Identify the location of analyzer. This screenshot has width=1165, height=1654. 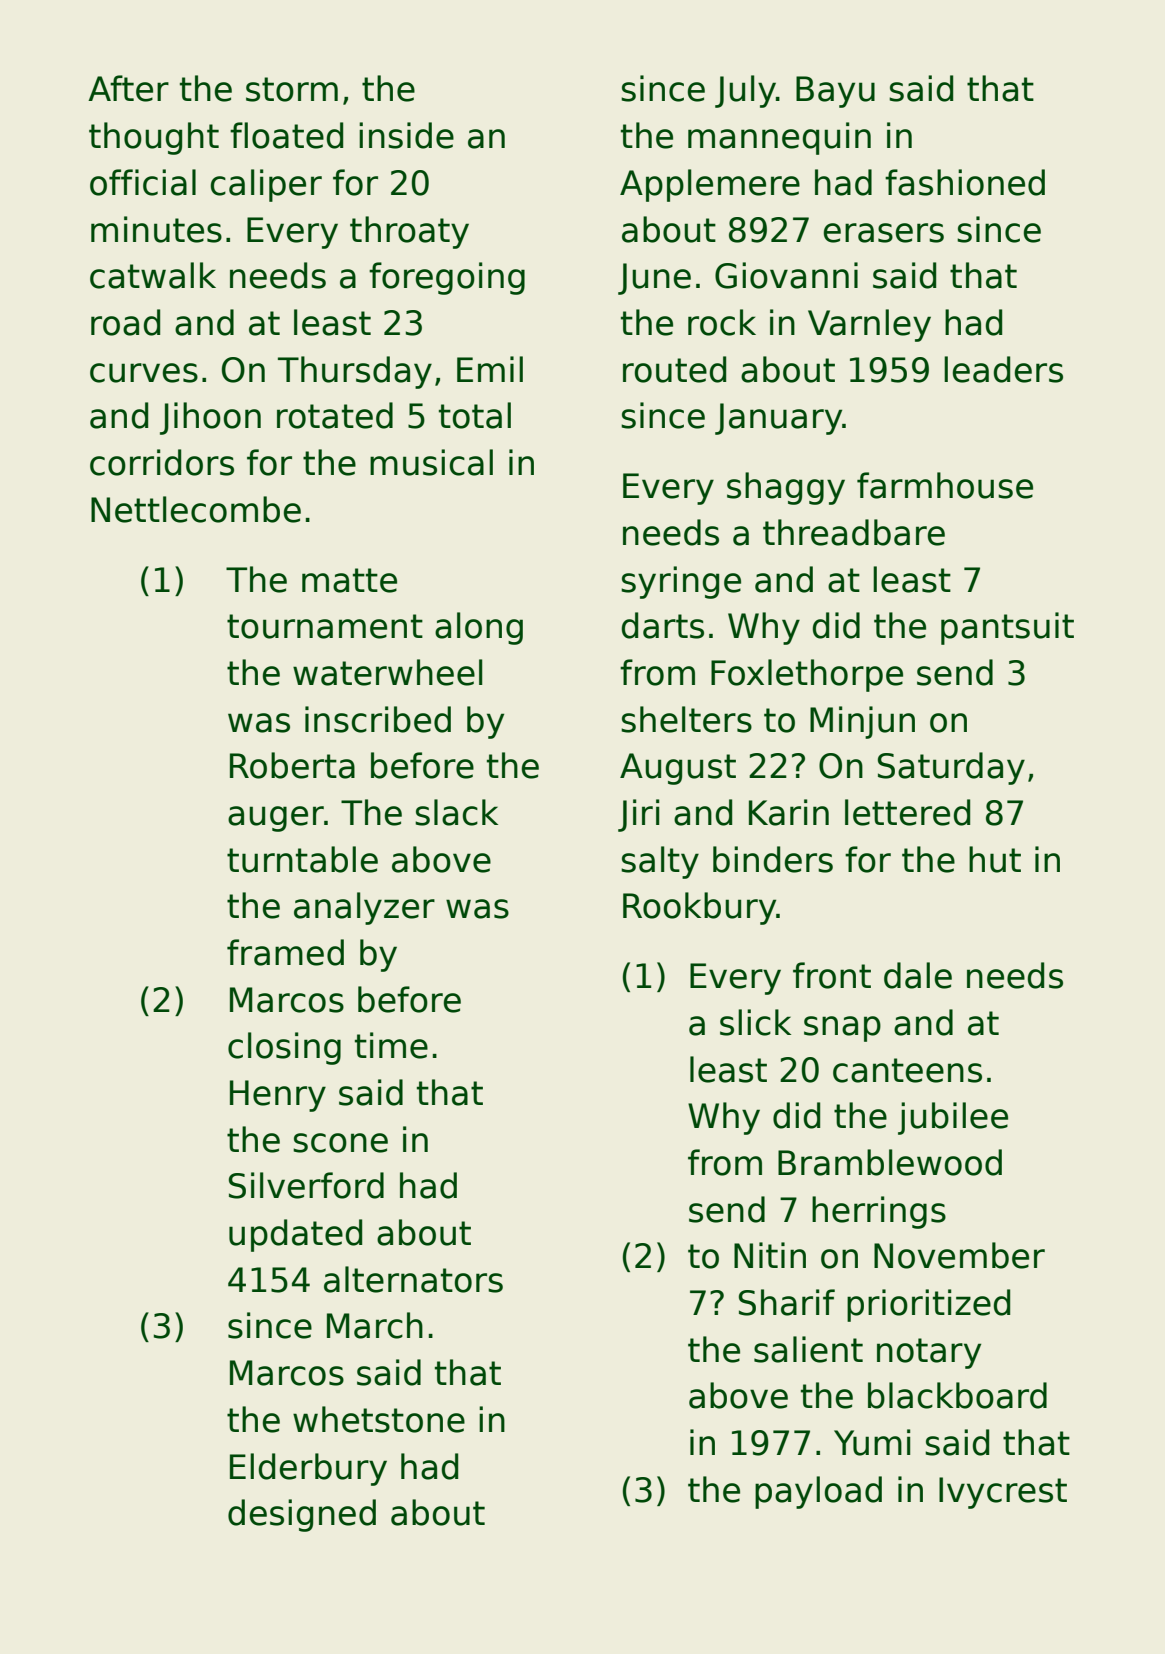
(364, 908).
